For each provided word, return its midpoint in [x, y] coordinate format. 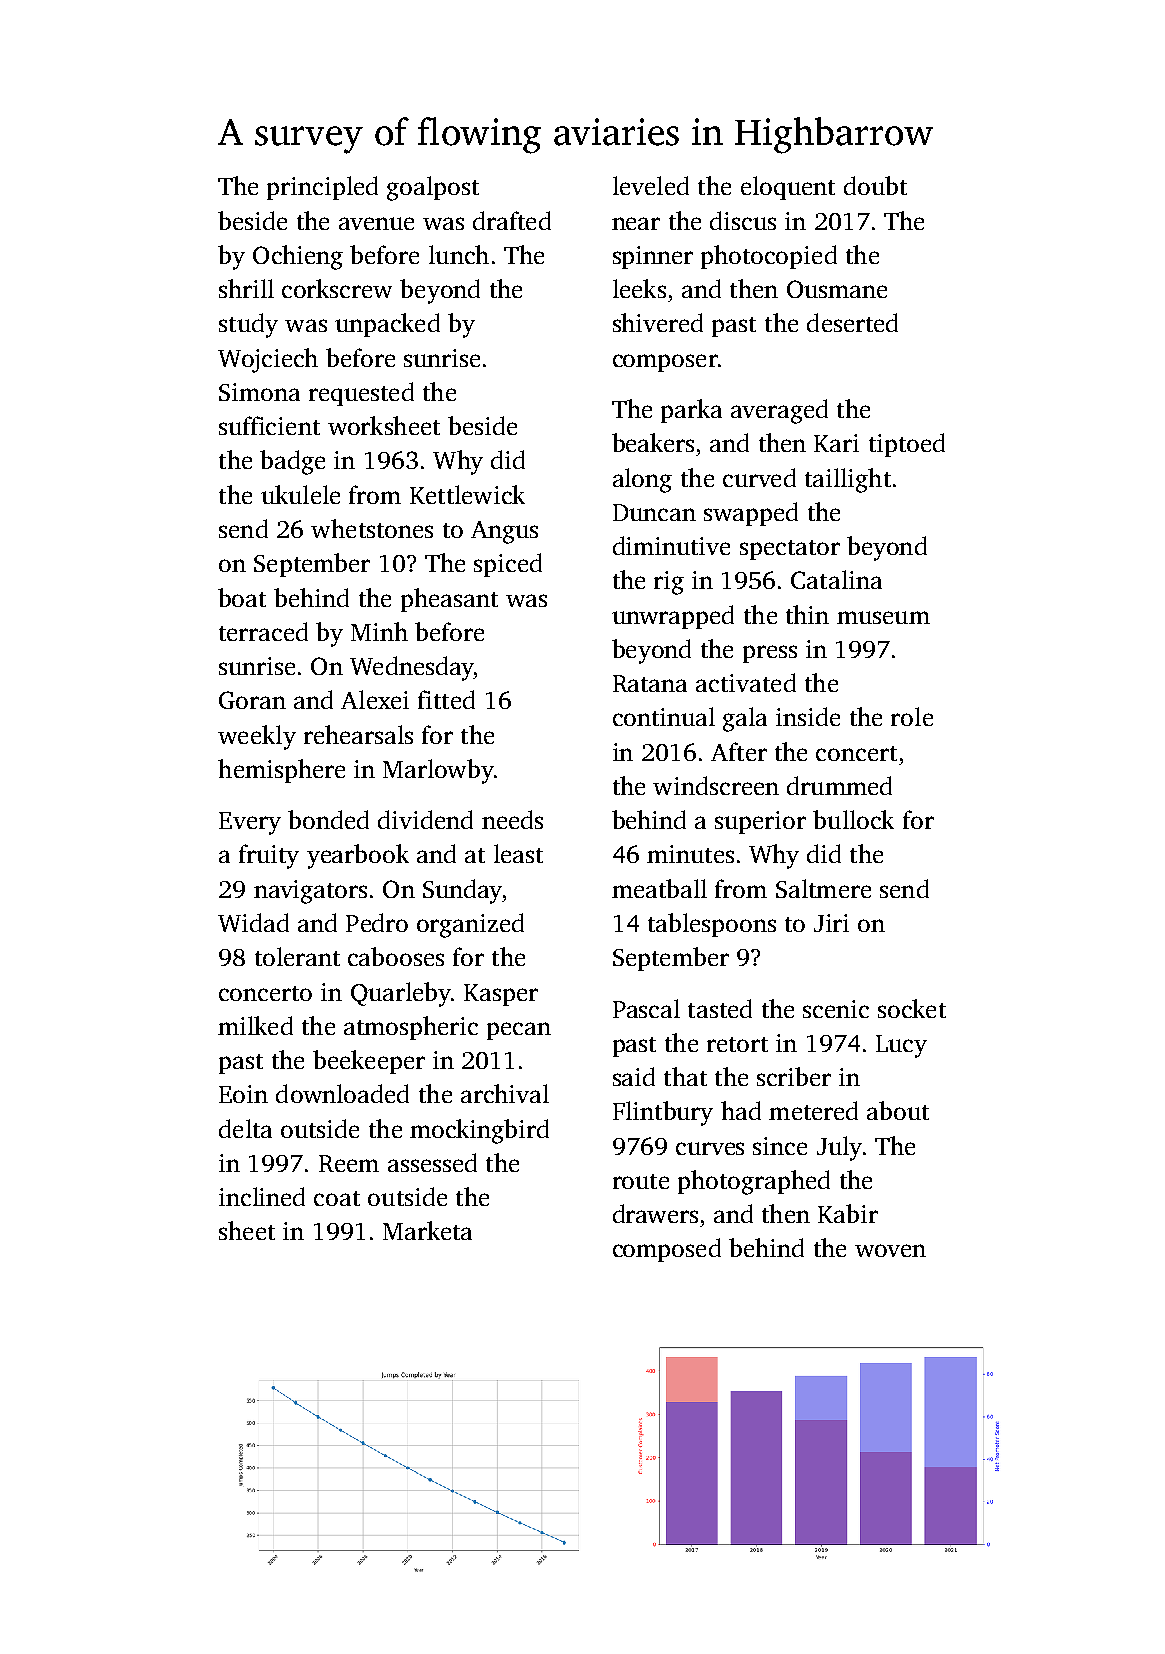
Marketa [427, 1230]
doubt [875, 185]
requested [361, 394]
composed [667, 1250]
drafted [512, 220]
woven [890, 1250]
